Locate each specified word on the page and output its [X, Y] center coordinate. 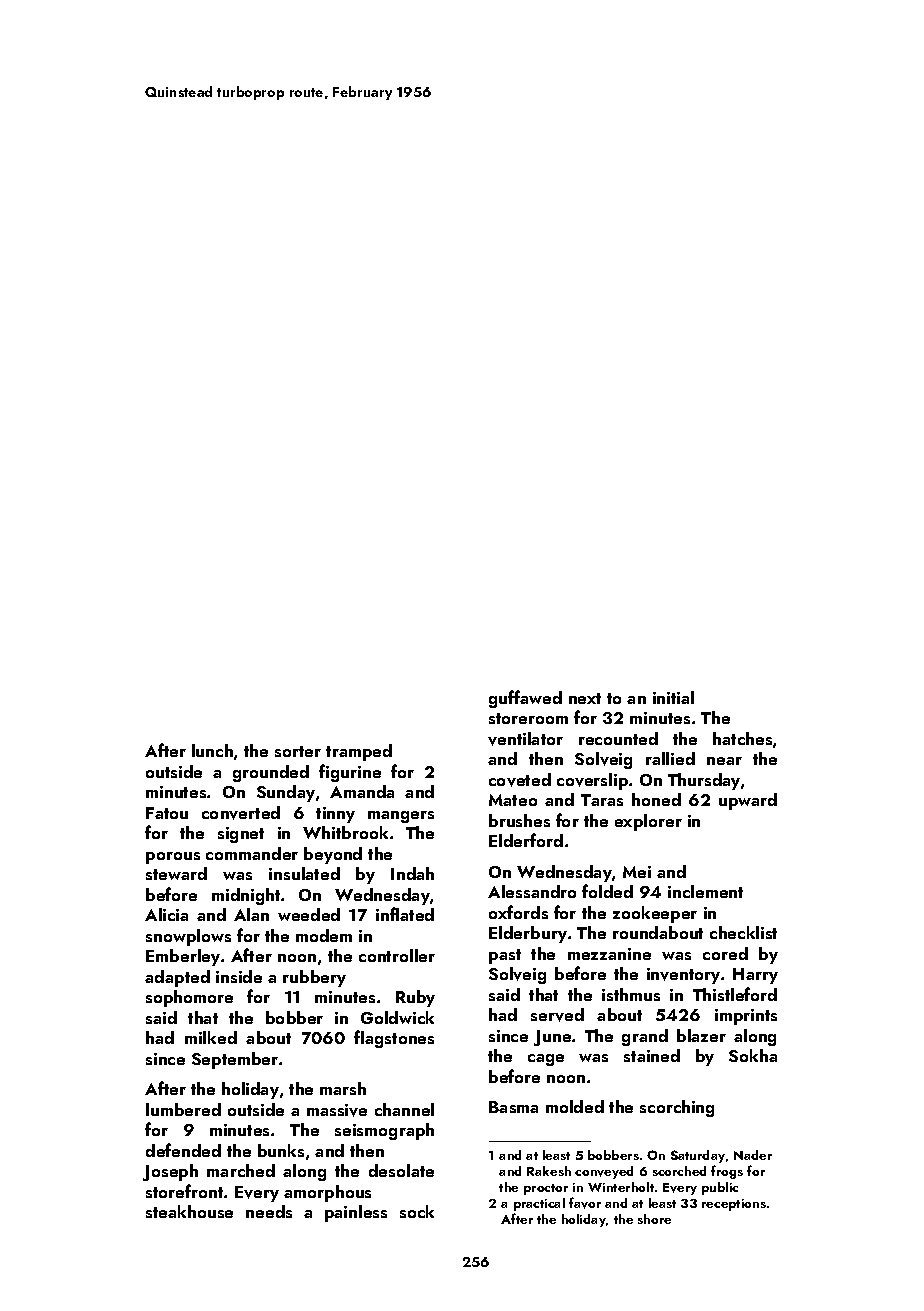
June [552, 1038]
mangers [401, 817]
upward [748, 801]
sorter [298, 751]
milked [211, 1037]
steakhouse [189, 1211]
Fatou [167, 813]
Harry [755, 976]
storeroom [528, 718]
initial [673, 697]
